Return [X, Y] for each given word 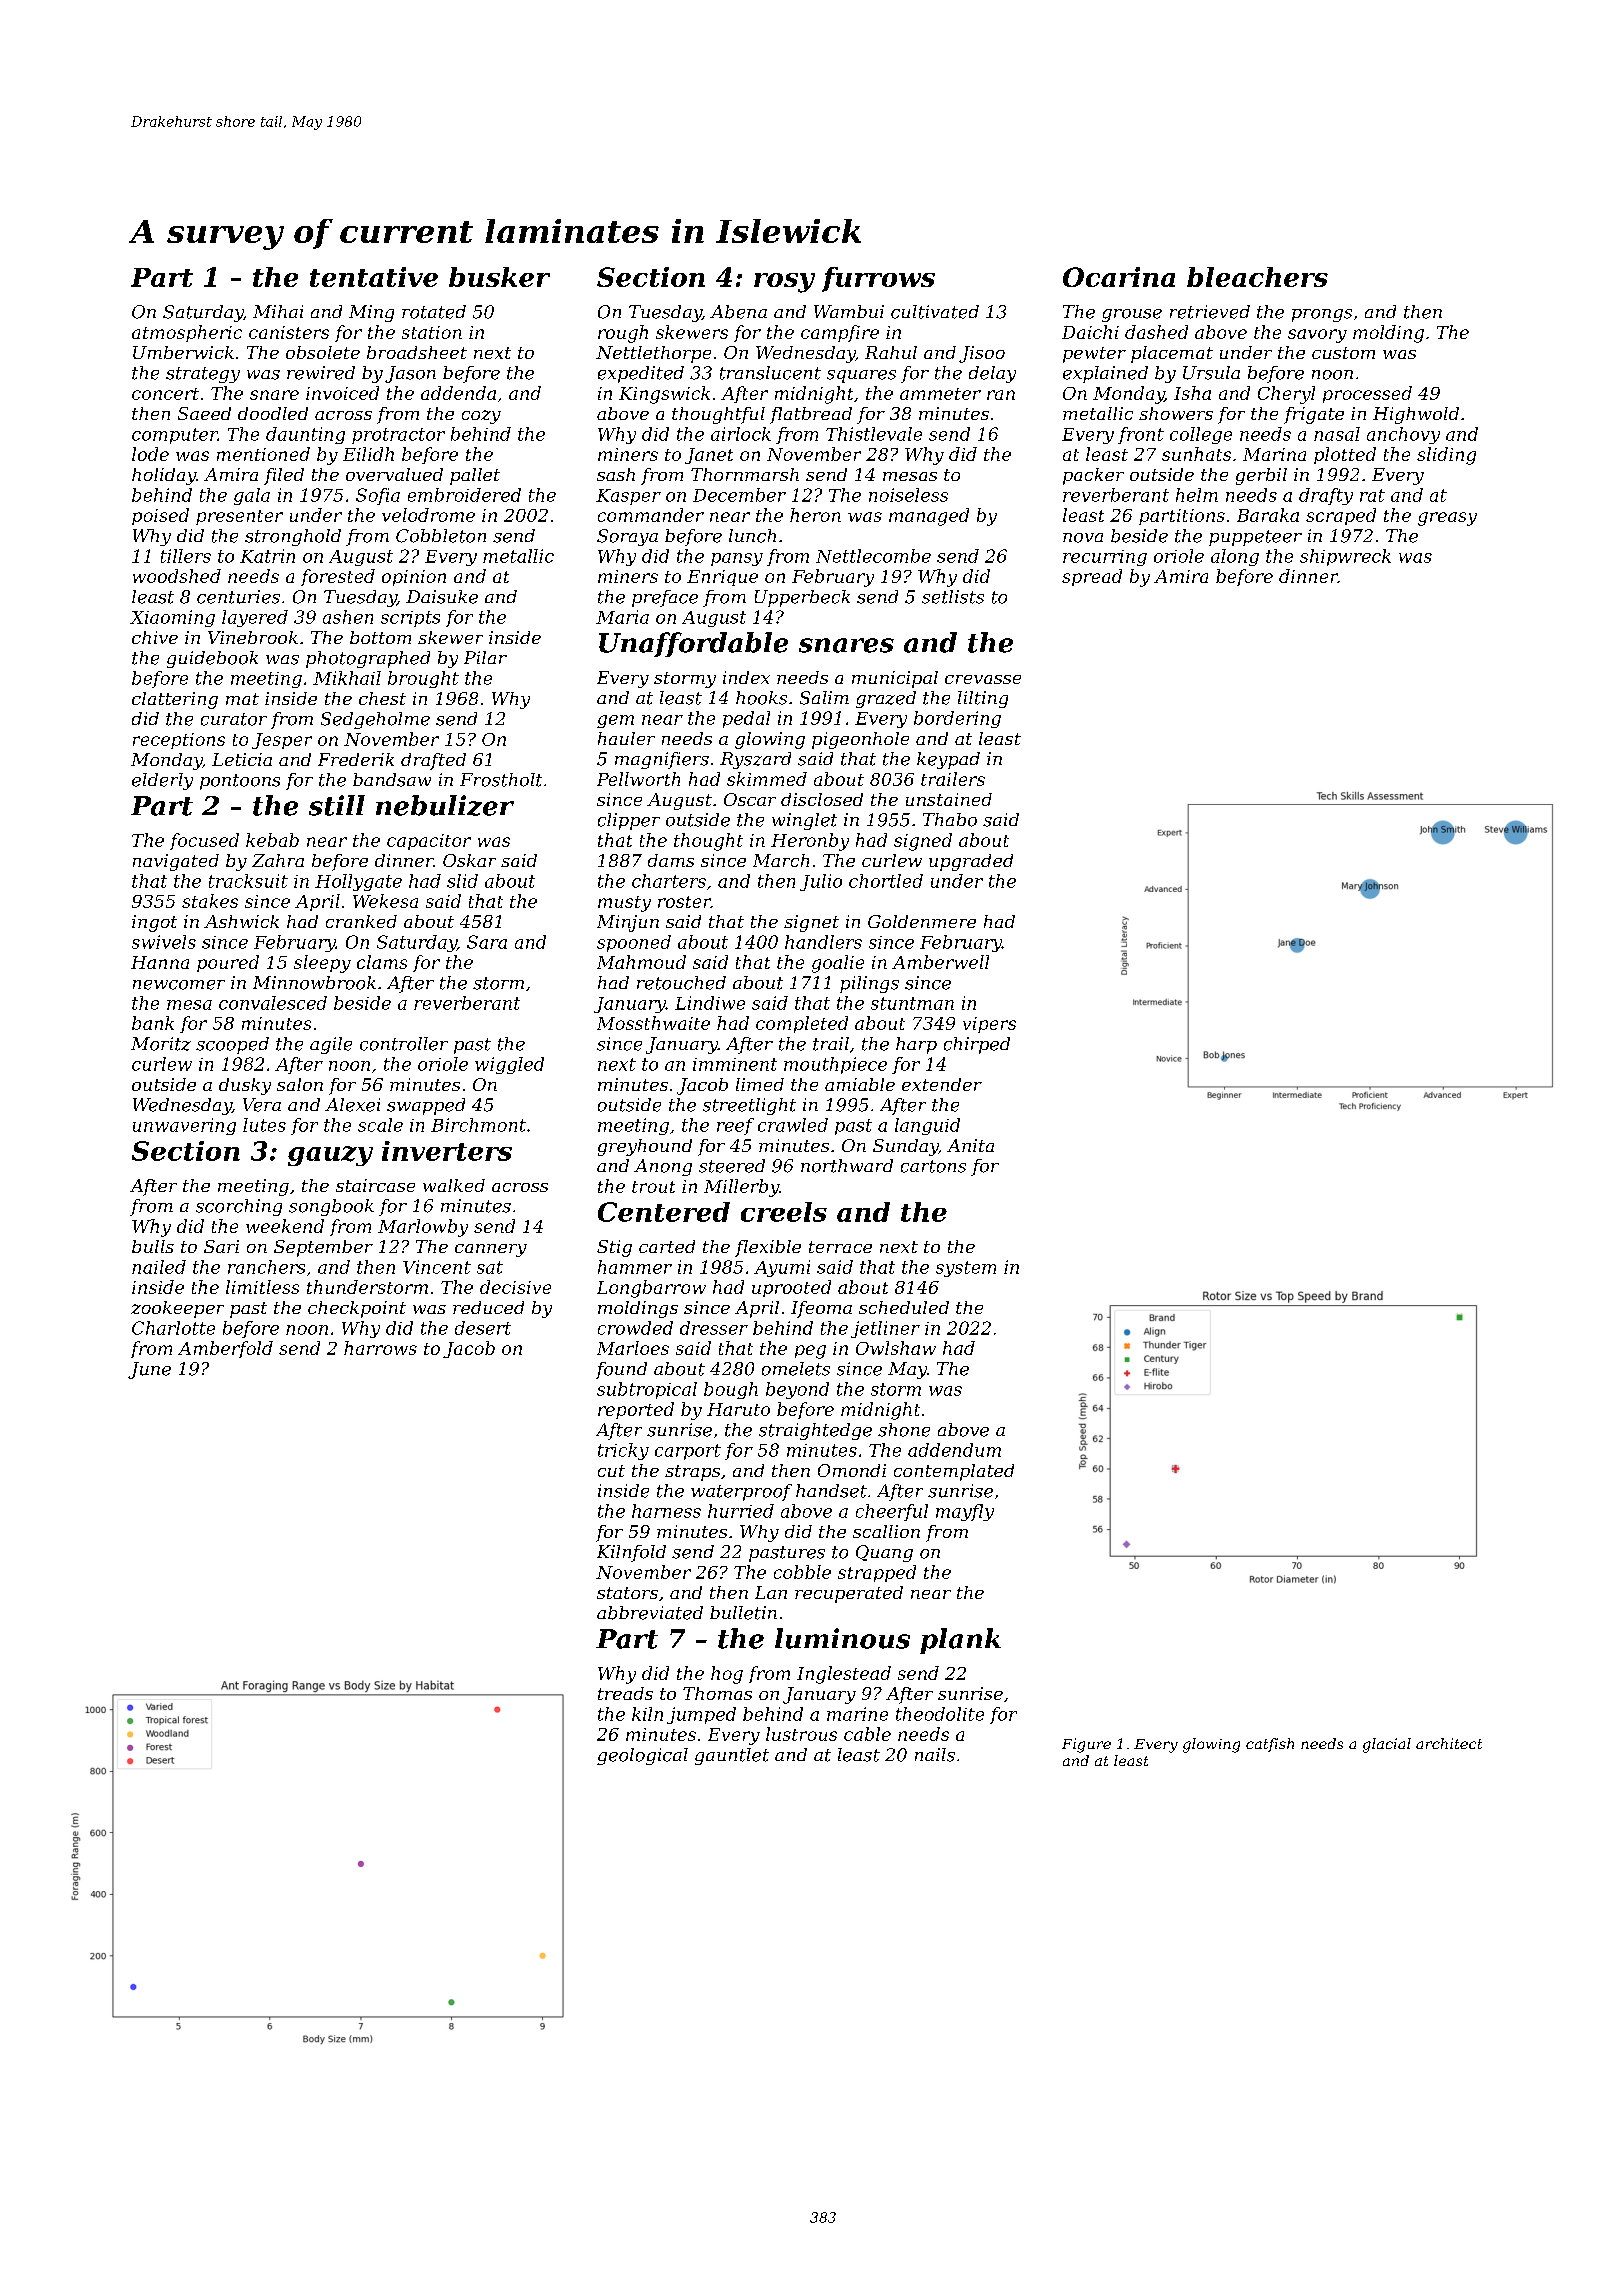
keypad [948, 760]
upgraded [971, 862]
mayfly [965, 1512]
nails [935, 1755]
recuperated [849, 1594]
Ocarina [1119, 277]
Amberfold [225, 1349]
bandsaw [392, 780]
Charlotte [173, 1328]
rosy [784, 283]
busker [499, 277]
